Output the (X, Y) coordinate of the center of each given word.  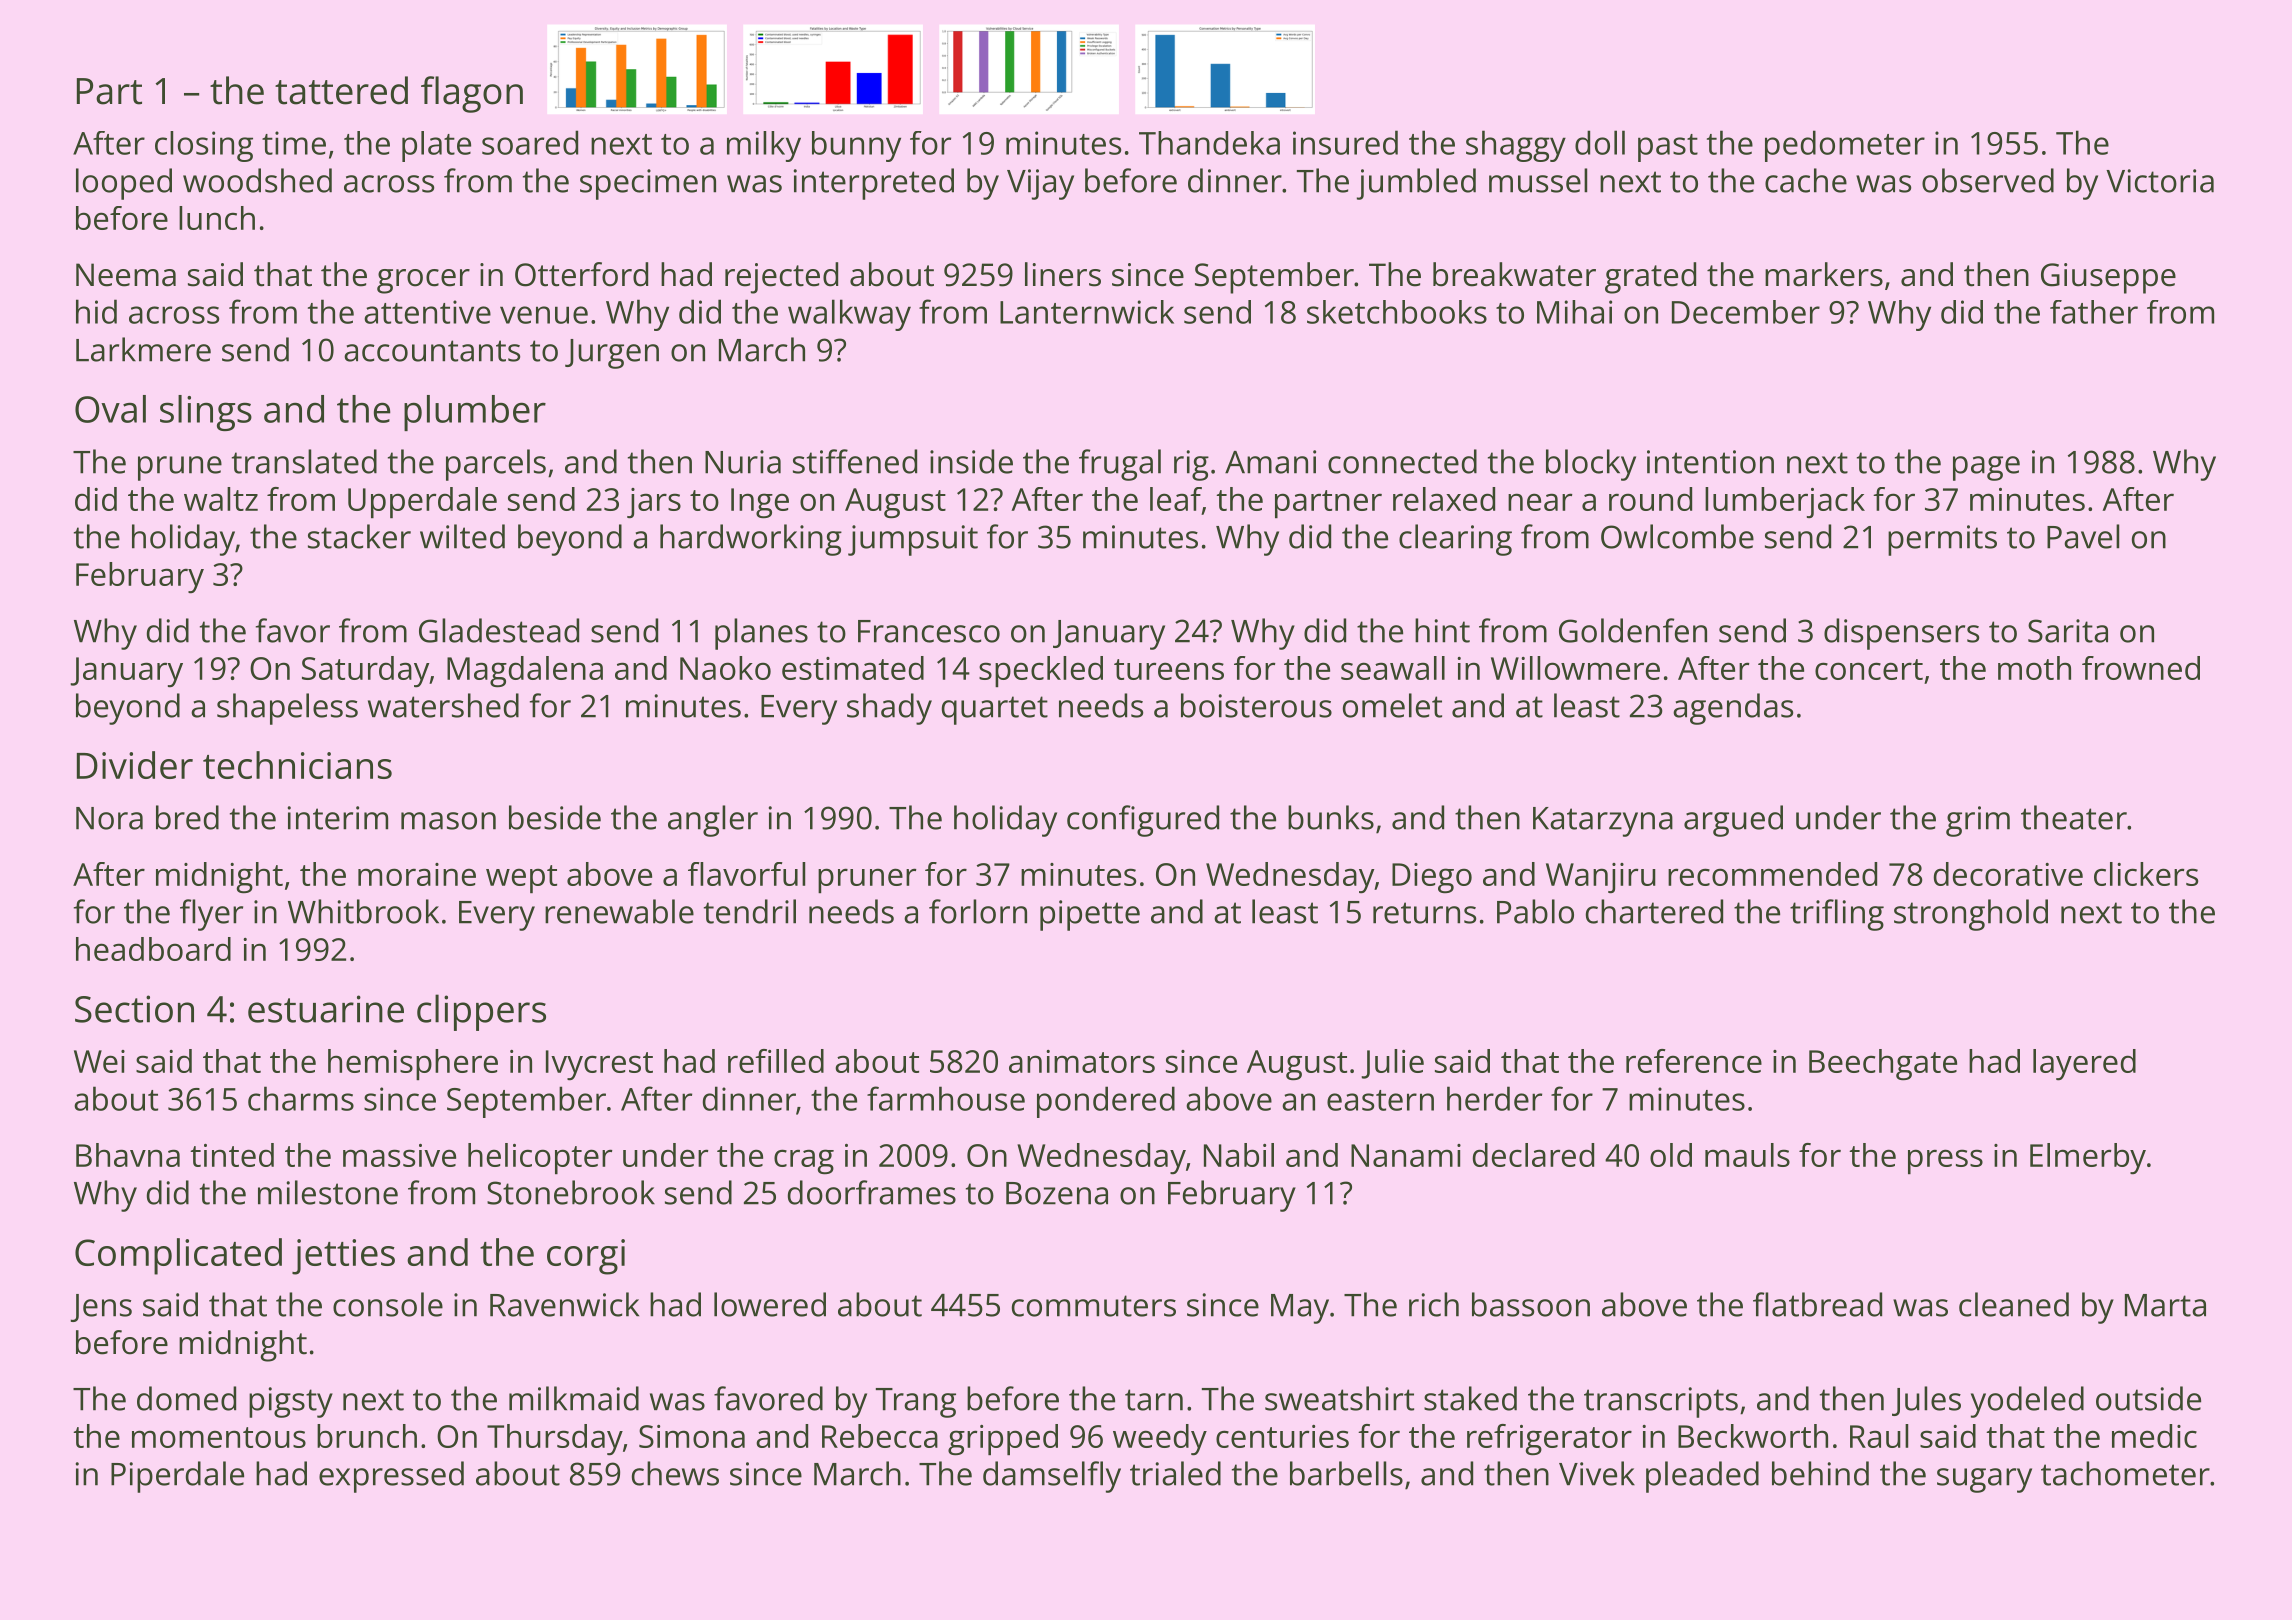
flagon (472, 94)
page (1986, 468)
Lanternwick (1087, 312)
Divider (135, 765)
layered (2084, 1065)
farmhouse (946, 1098)
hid (96, 311)
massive (399, 1155)
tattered (341, 90)
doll (1600, 142)
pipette (1090, 915)
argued (1733, 821)
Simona (692, 1436)
